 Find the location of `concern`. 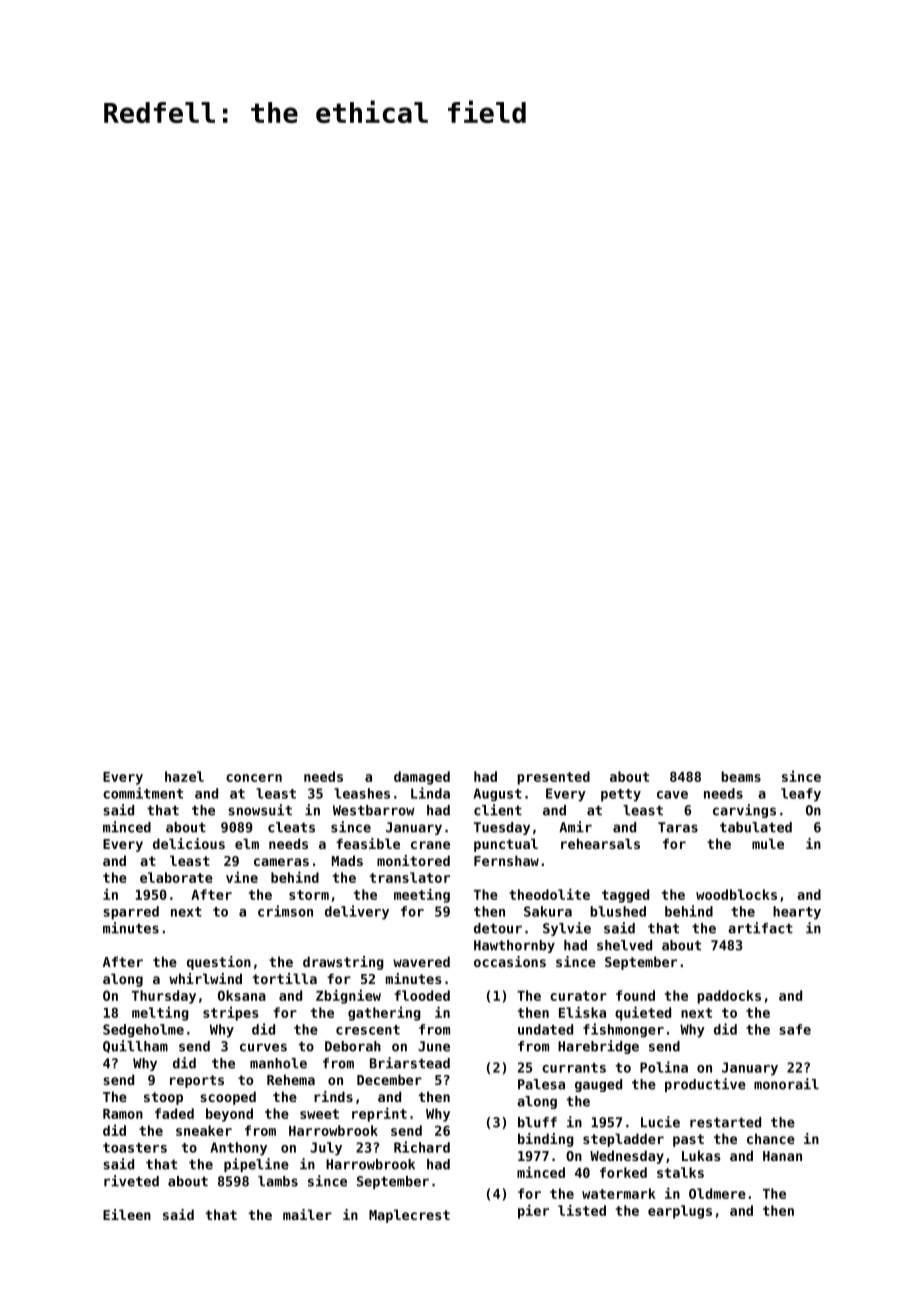

concern is located at coordinates (254, 778).
